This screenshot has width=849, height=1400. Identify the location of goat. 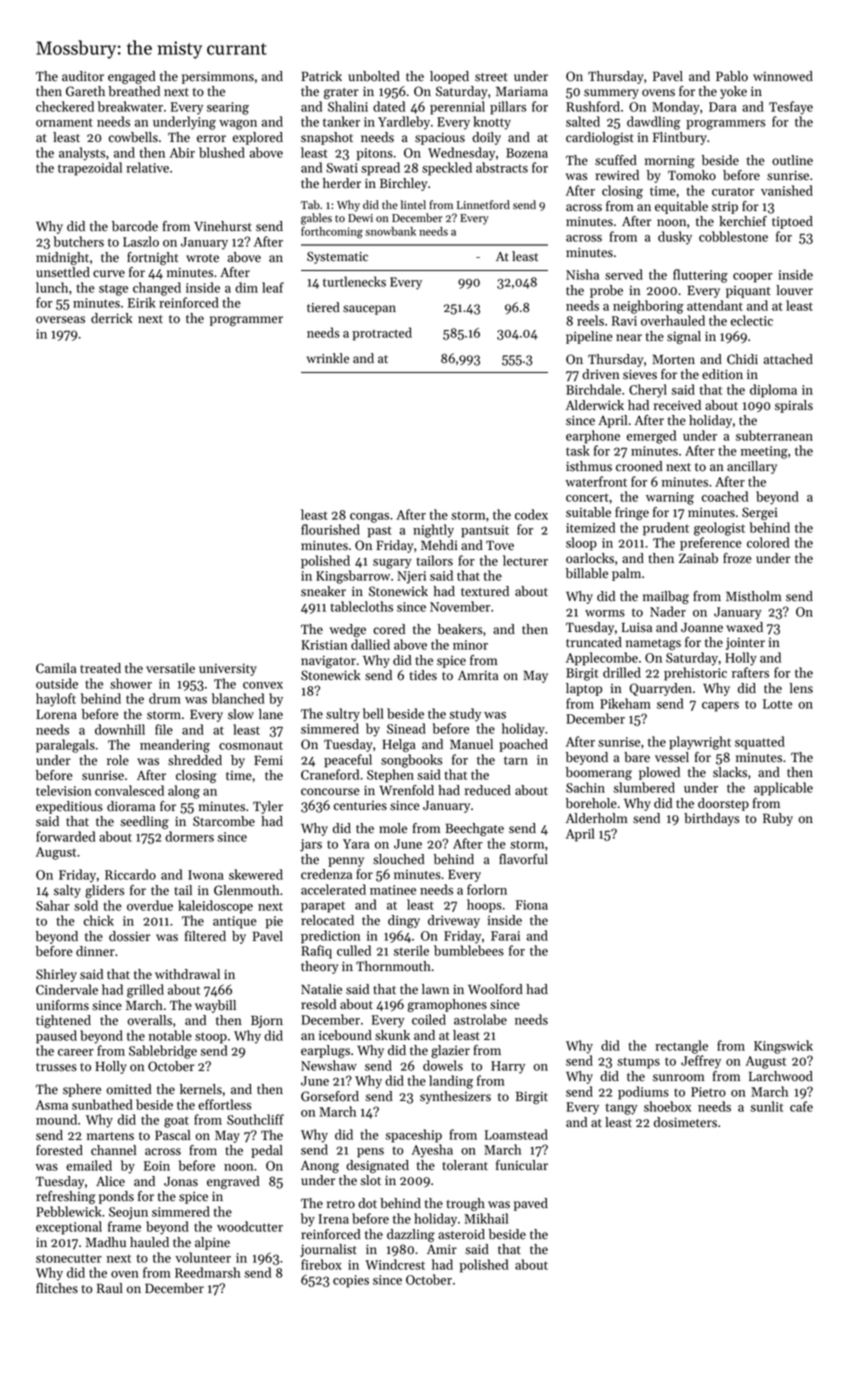
(176, 1122).
